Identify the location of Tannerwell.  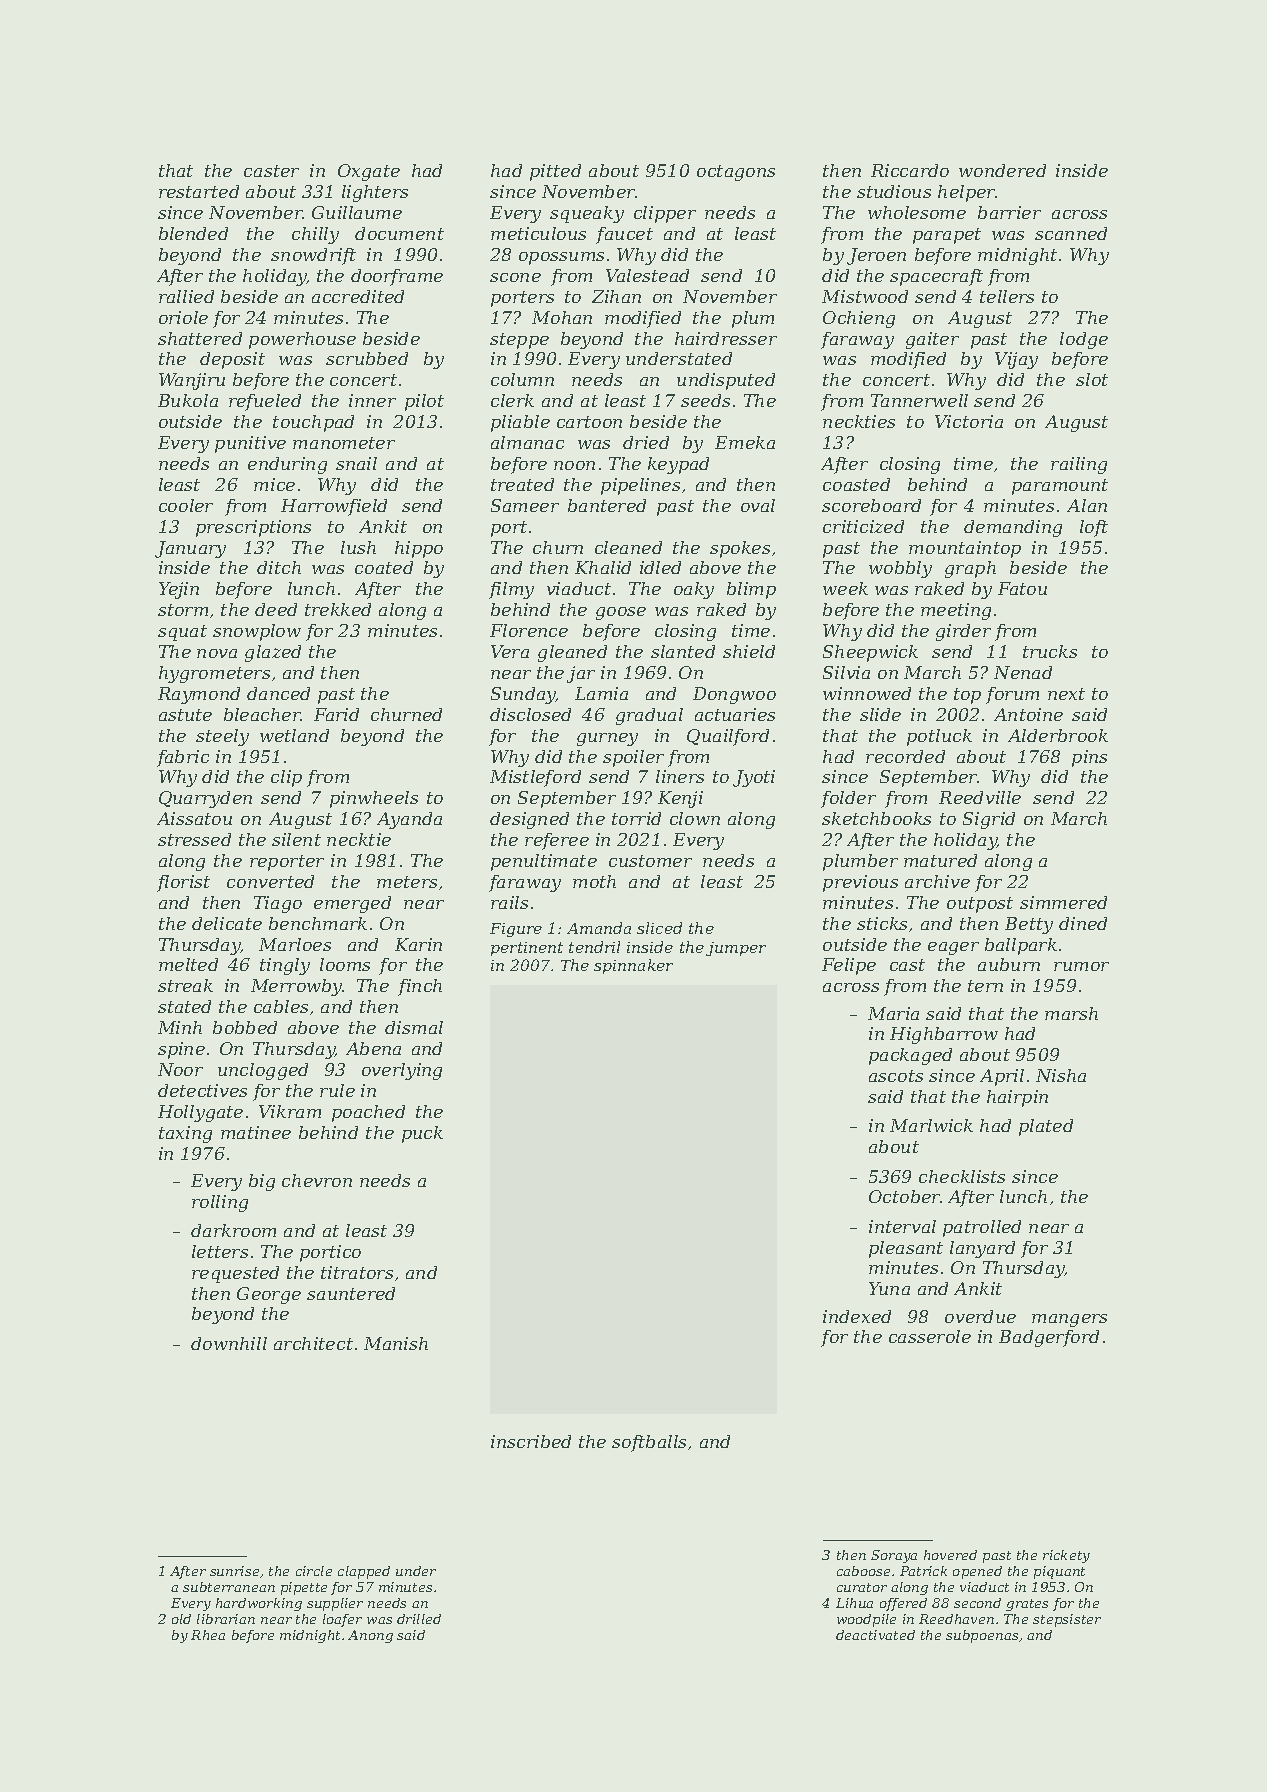
(919, 400).
